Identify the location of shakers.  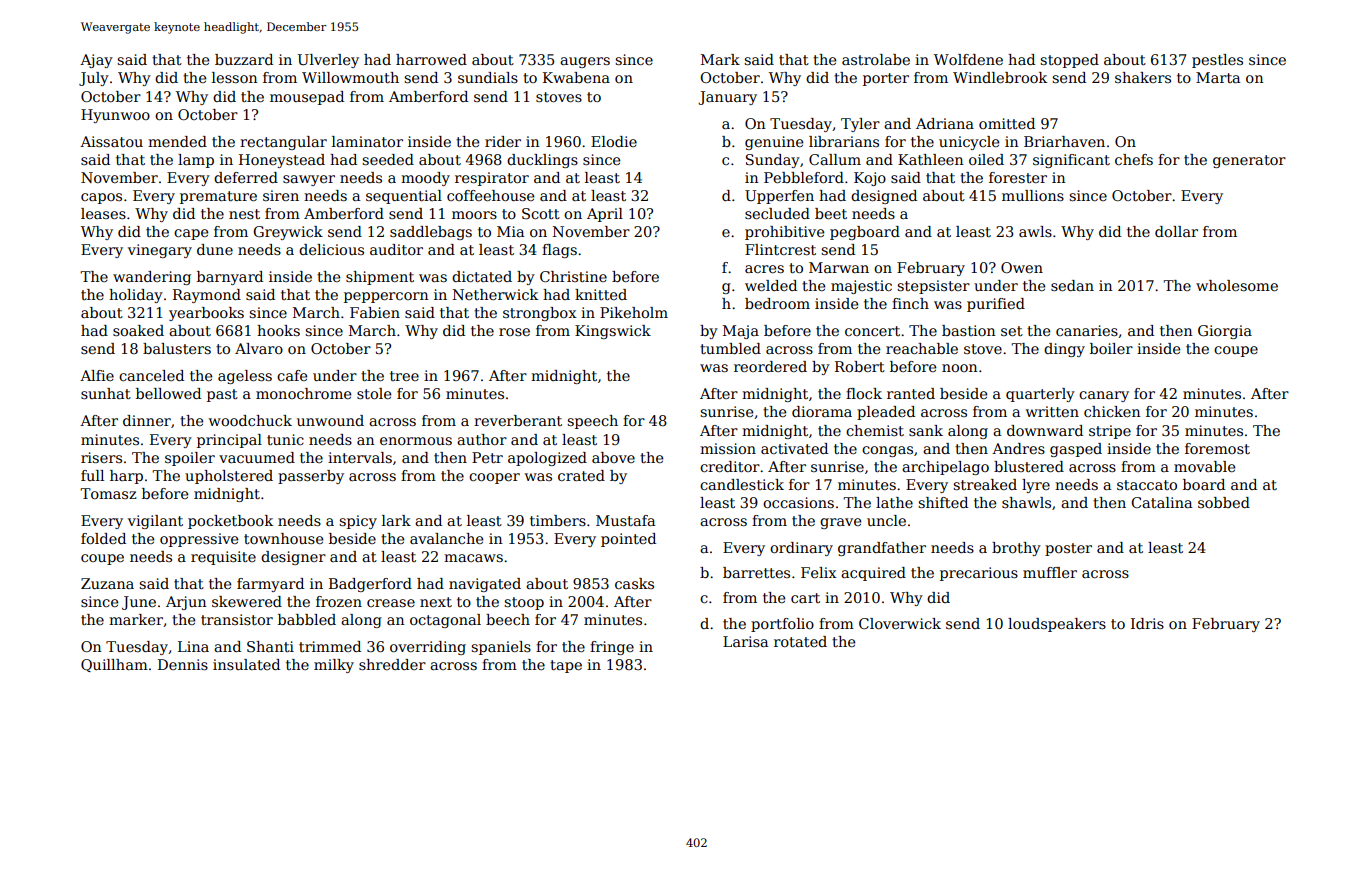
(1143, 77).
